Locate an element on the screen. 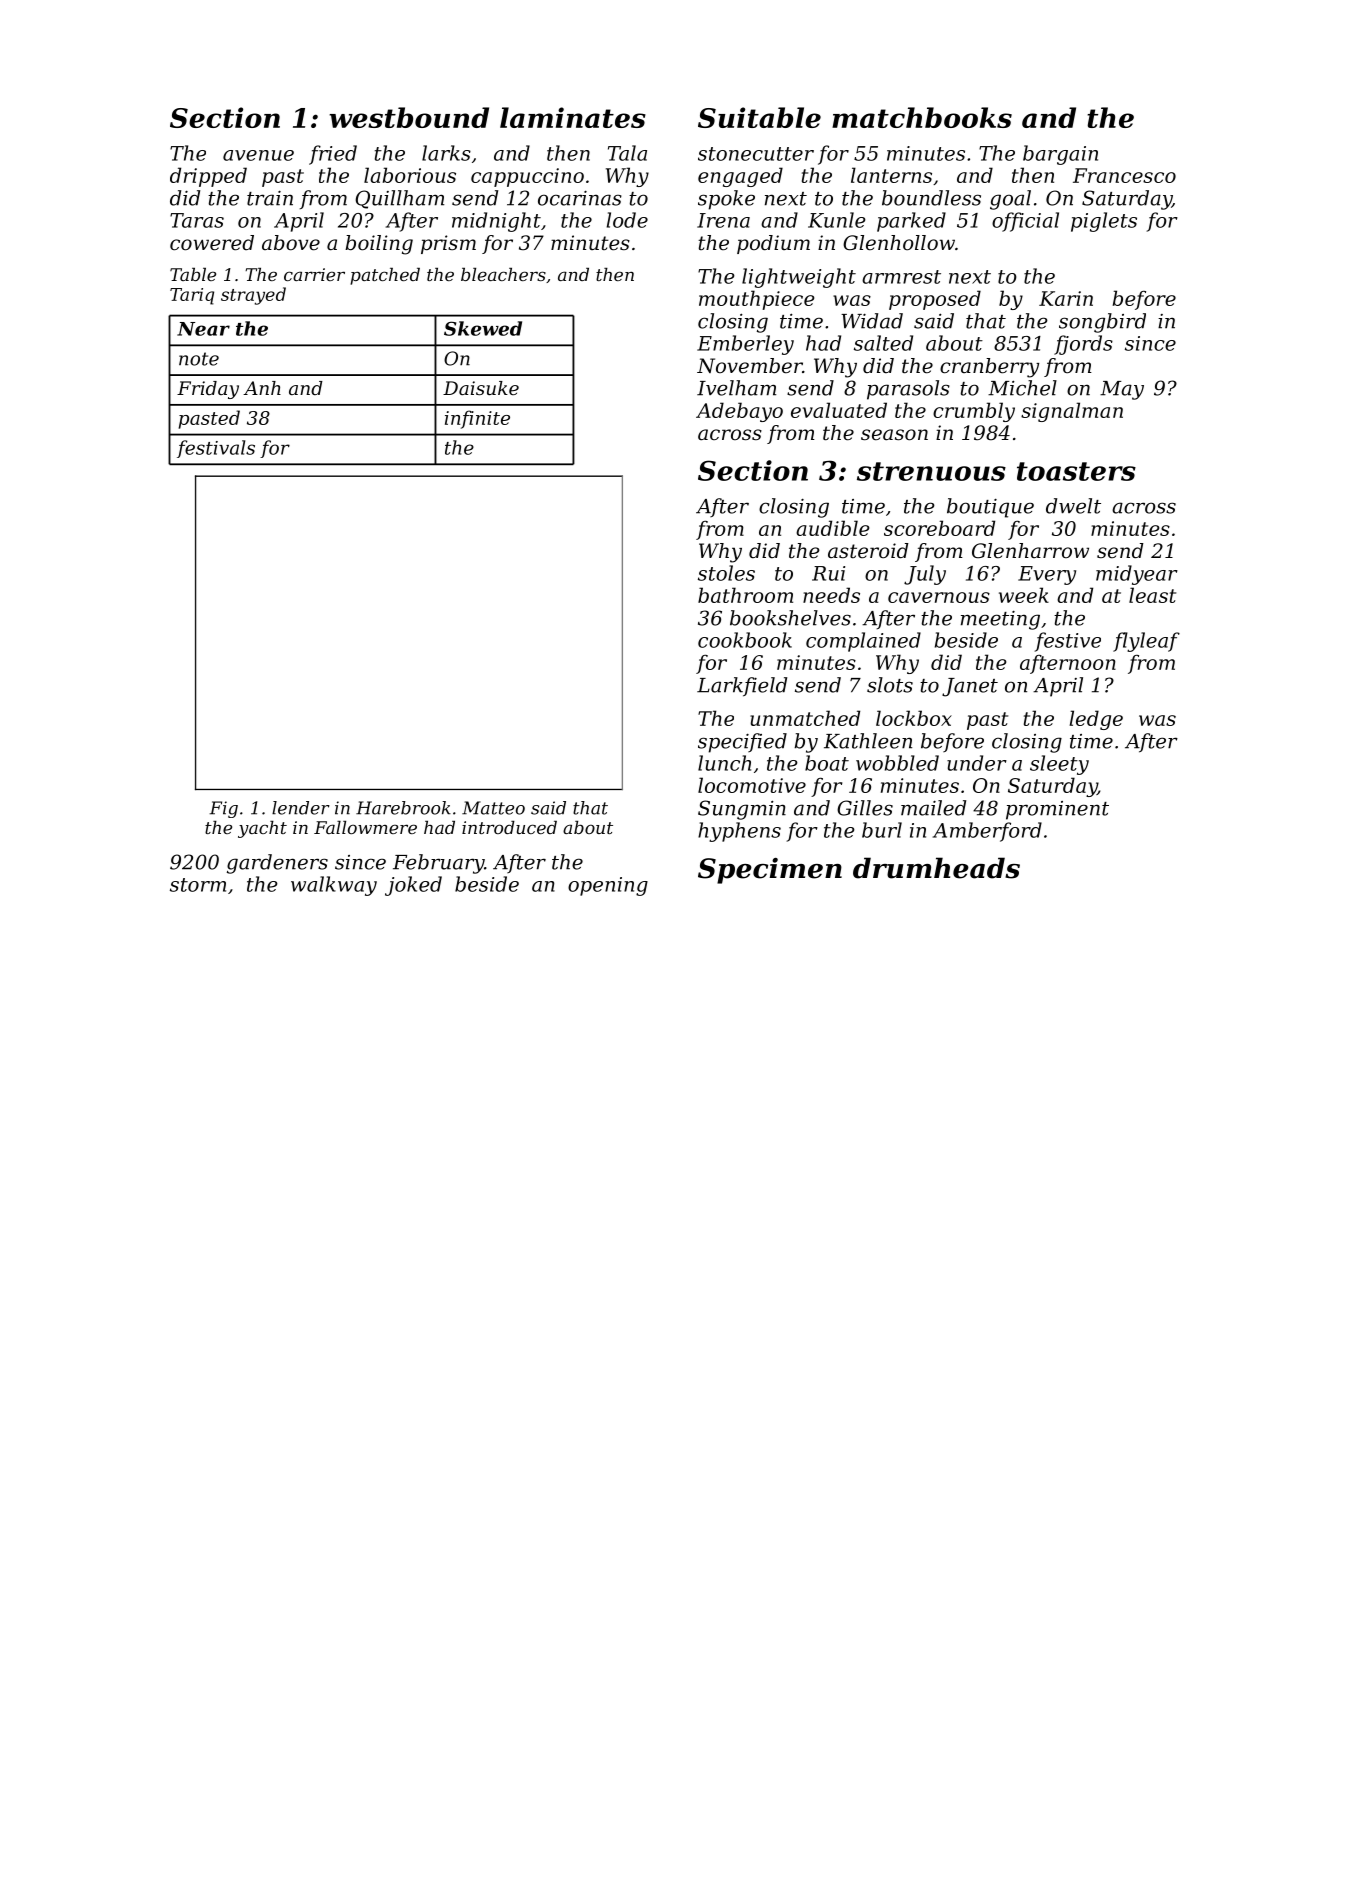 The height and width of the screenshot is (1904, 1346). cavernous is located at coordinates (939, 597).
